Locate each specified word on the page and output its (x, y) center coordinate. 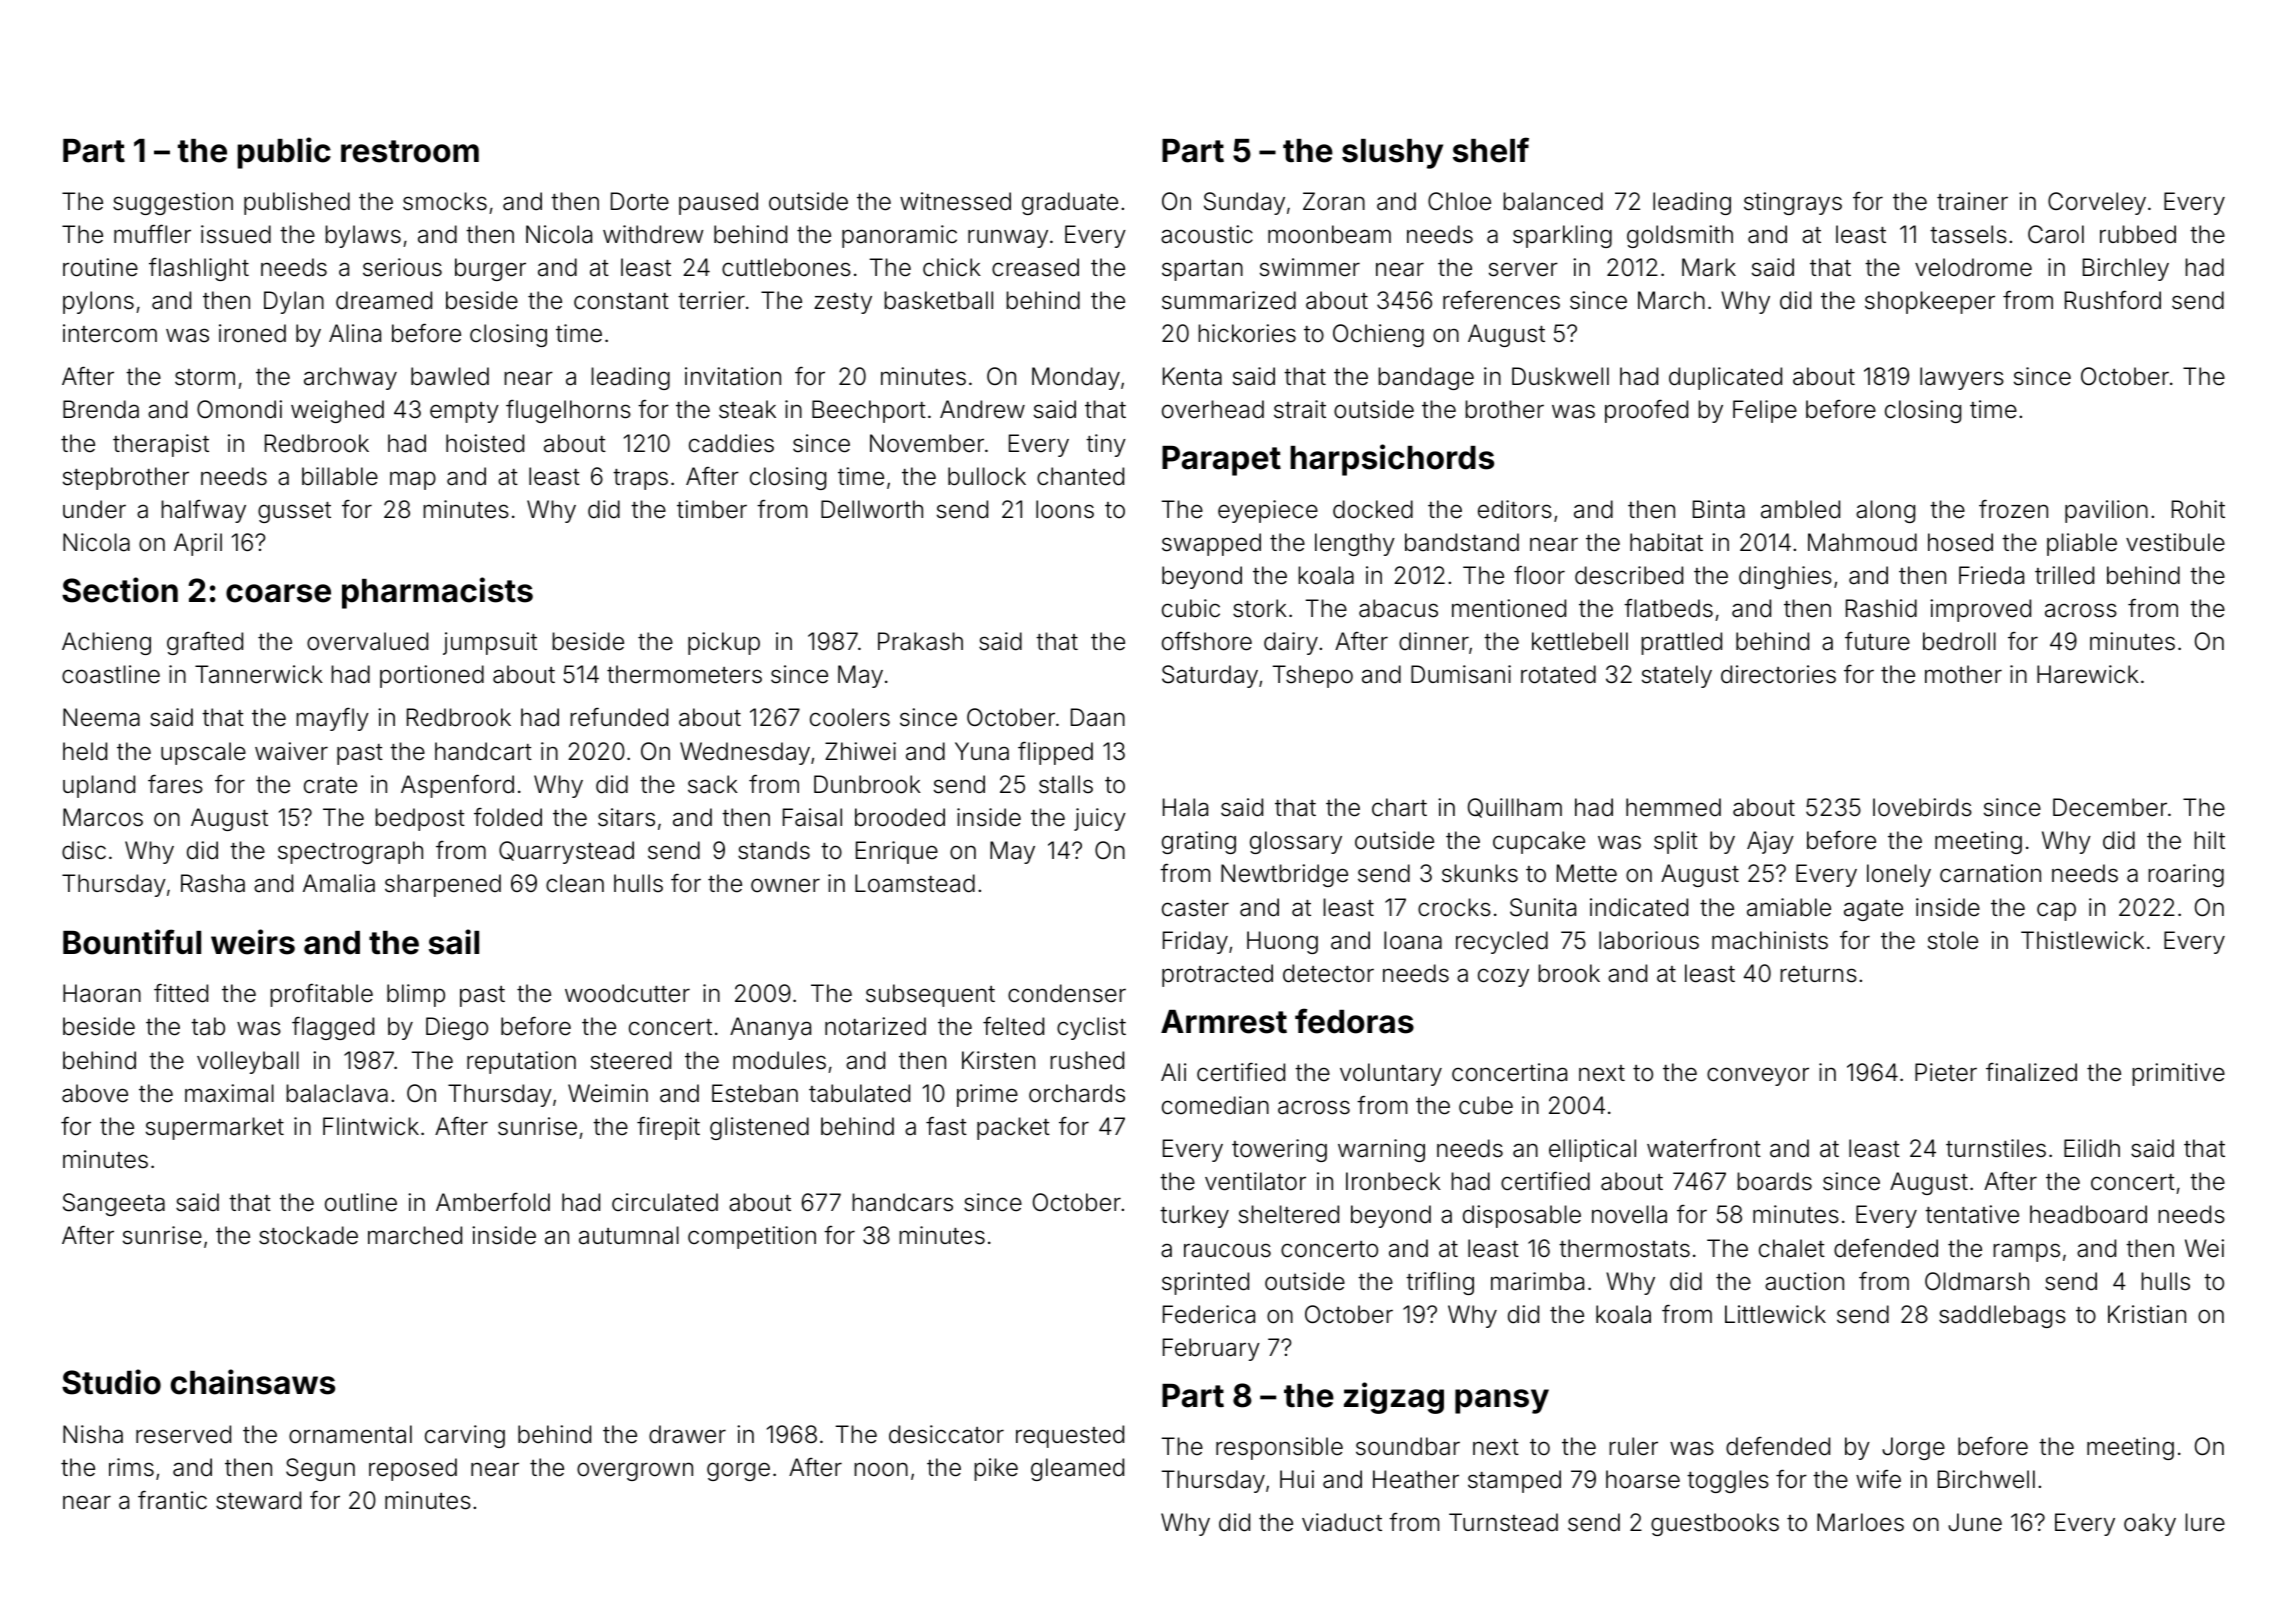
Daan (1098, 717)
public (284, 153)
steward (258, 1500)
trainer (1972, 201)
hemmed (1673, 807)
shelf (1491, 150)
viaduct (1342, 1522)
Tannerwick (259, 674)
